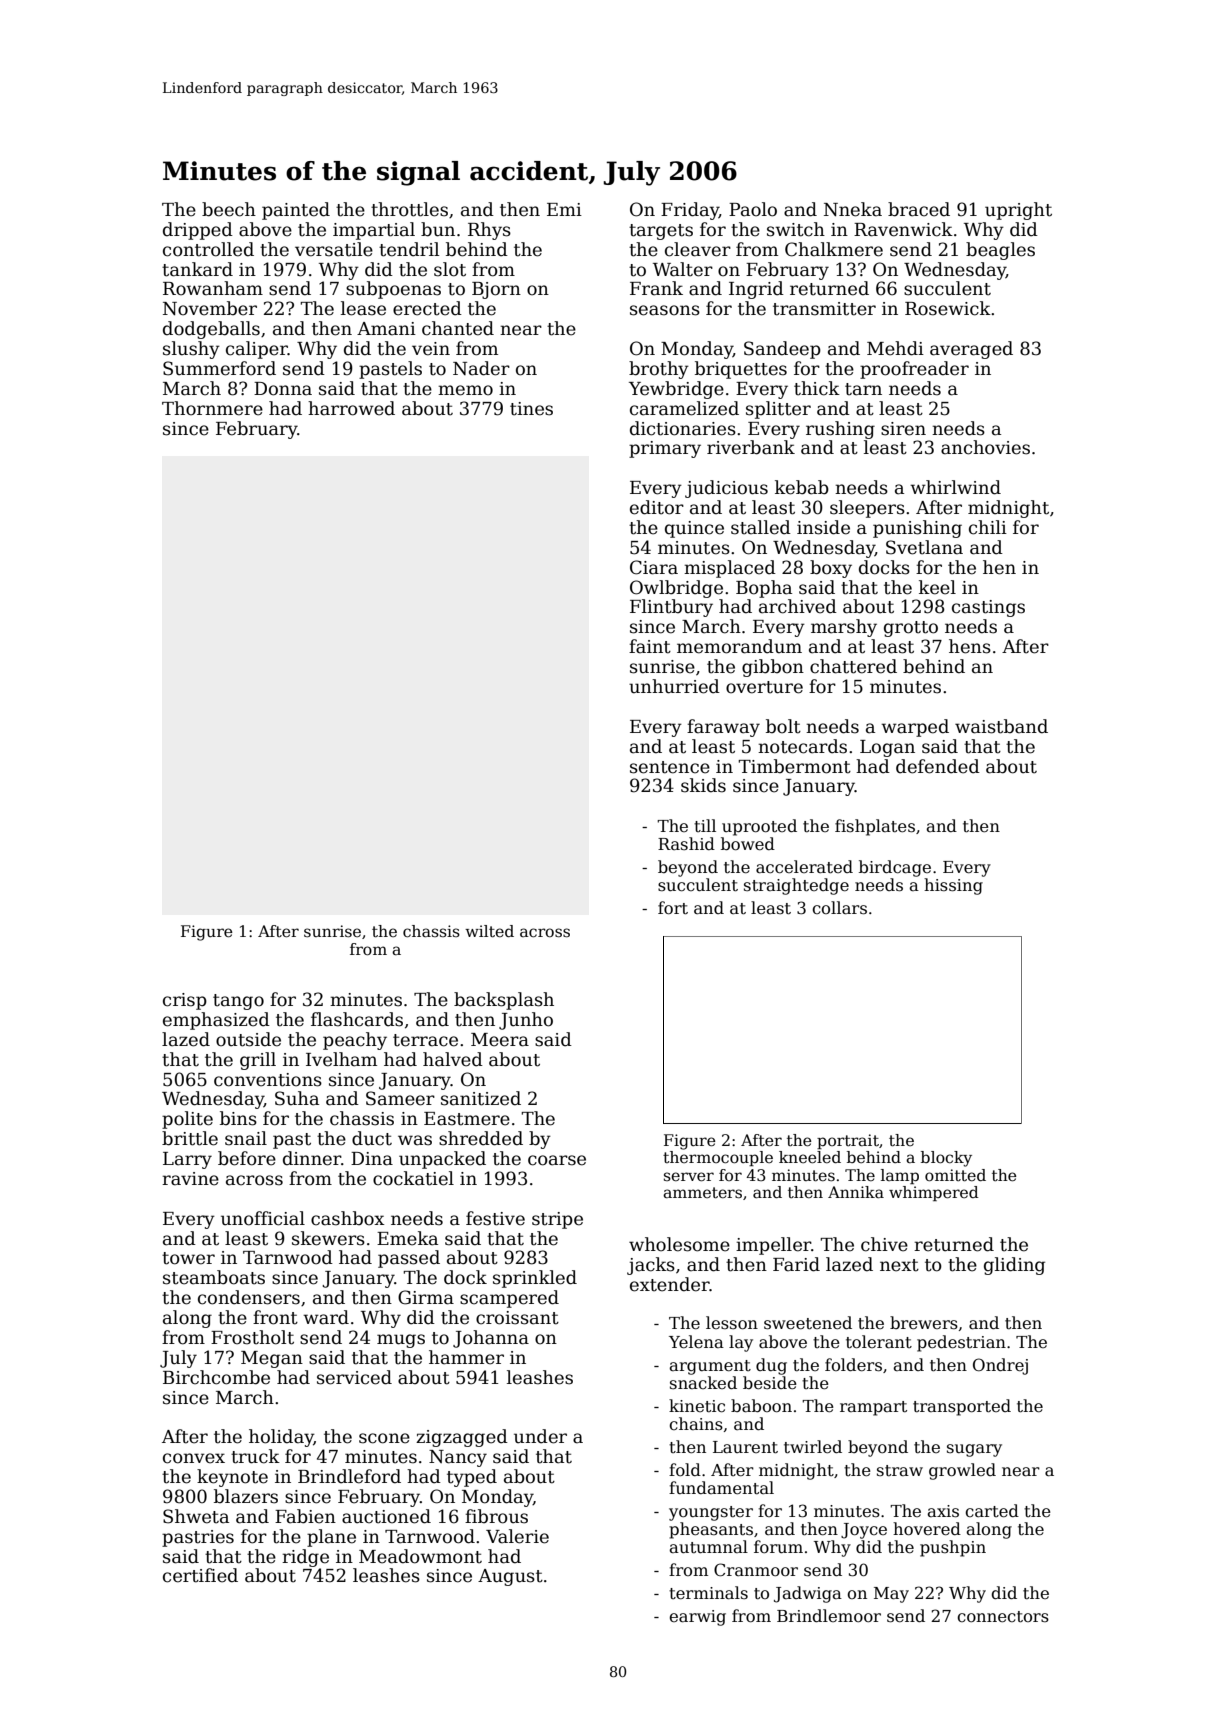 Image resolution: width=1218 pixels, height=1723 pixels. What do you see at coordinates (651, 1266) in the screenshot?
I see `jacks` at bounding box center [651, 1266].
